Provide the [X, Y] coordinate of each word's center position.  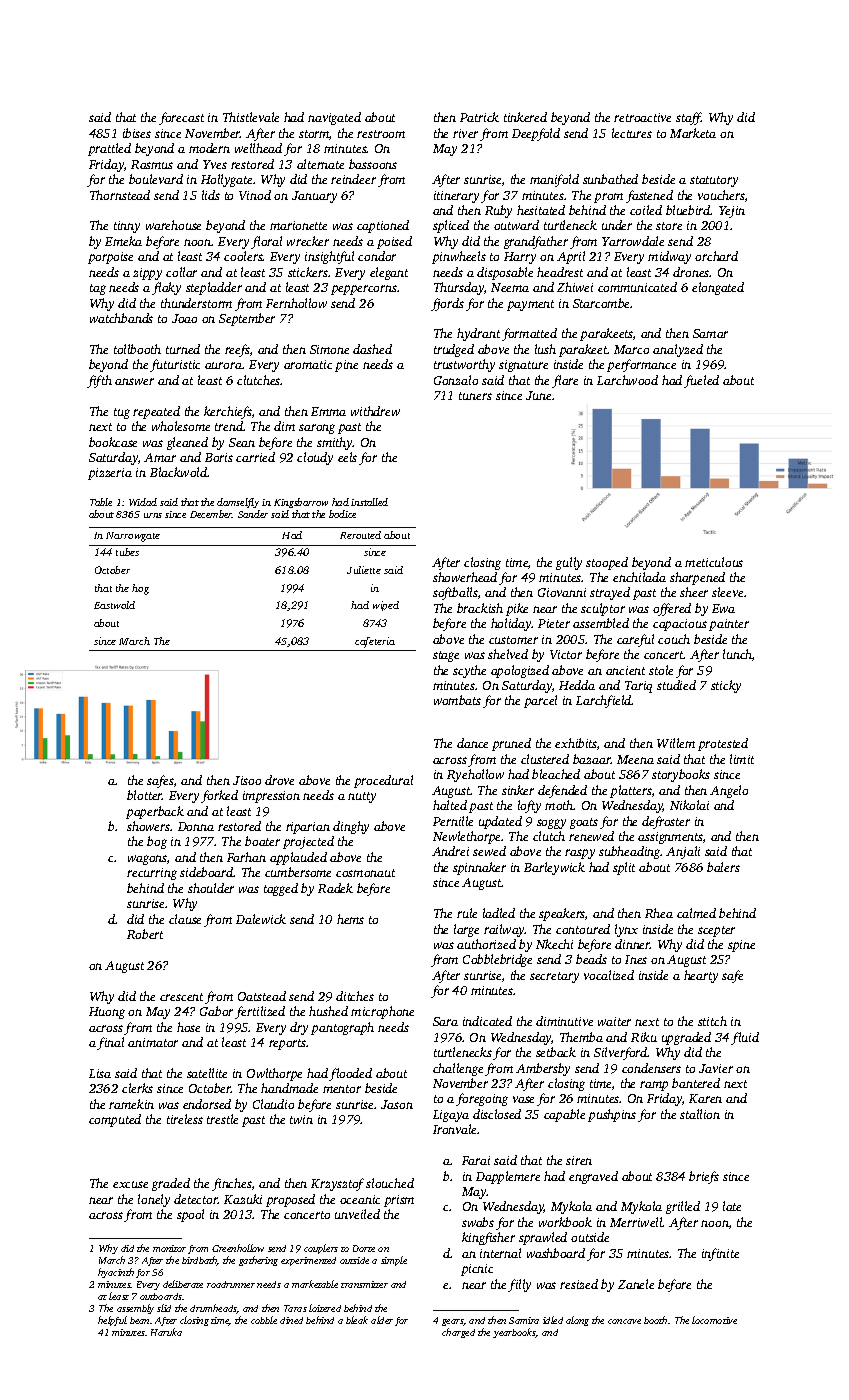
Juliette [364, 570]
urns [153, 515]
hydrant [478, 334]
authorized [486, 944]
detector [196, 1199]
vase [523, 1099]
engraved [593, 1177]
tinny [127, 227]
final [110, 1043]
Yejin [732, 212]
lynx [626, 930]
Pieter [554, 623]
